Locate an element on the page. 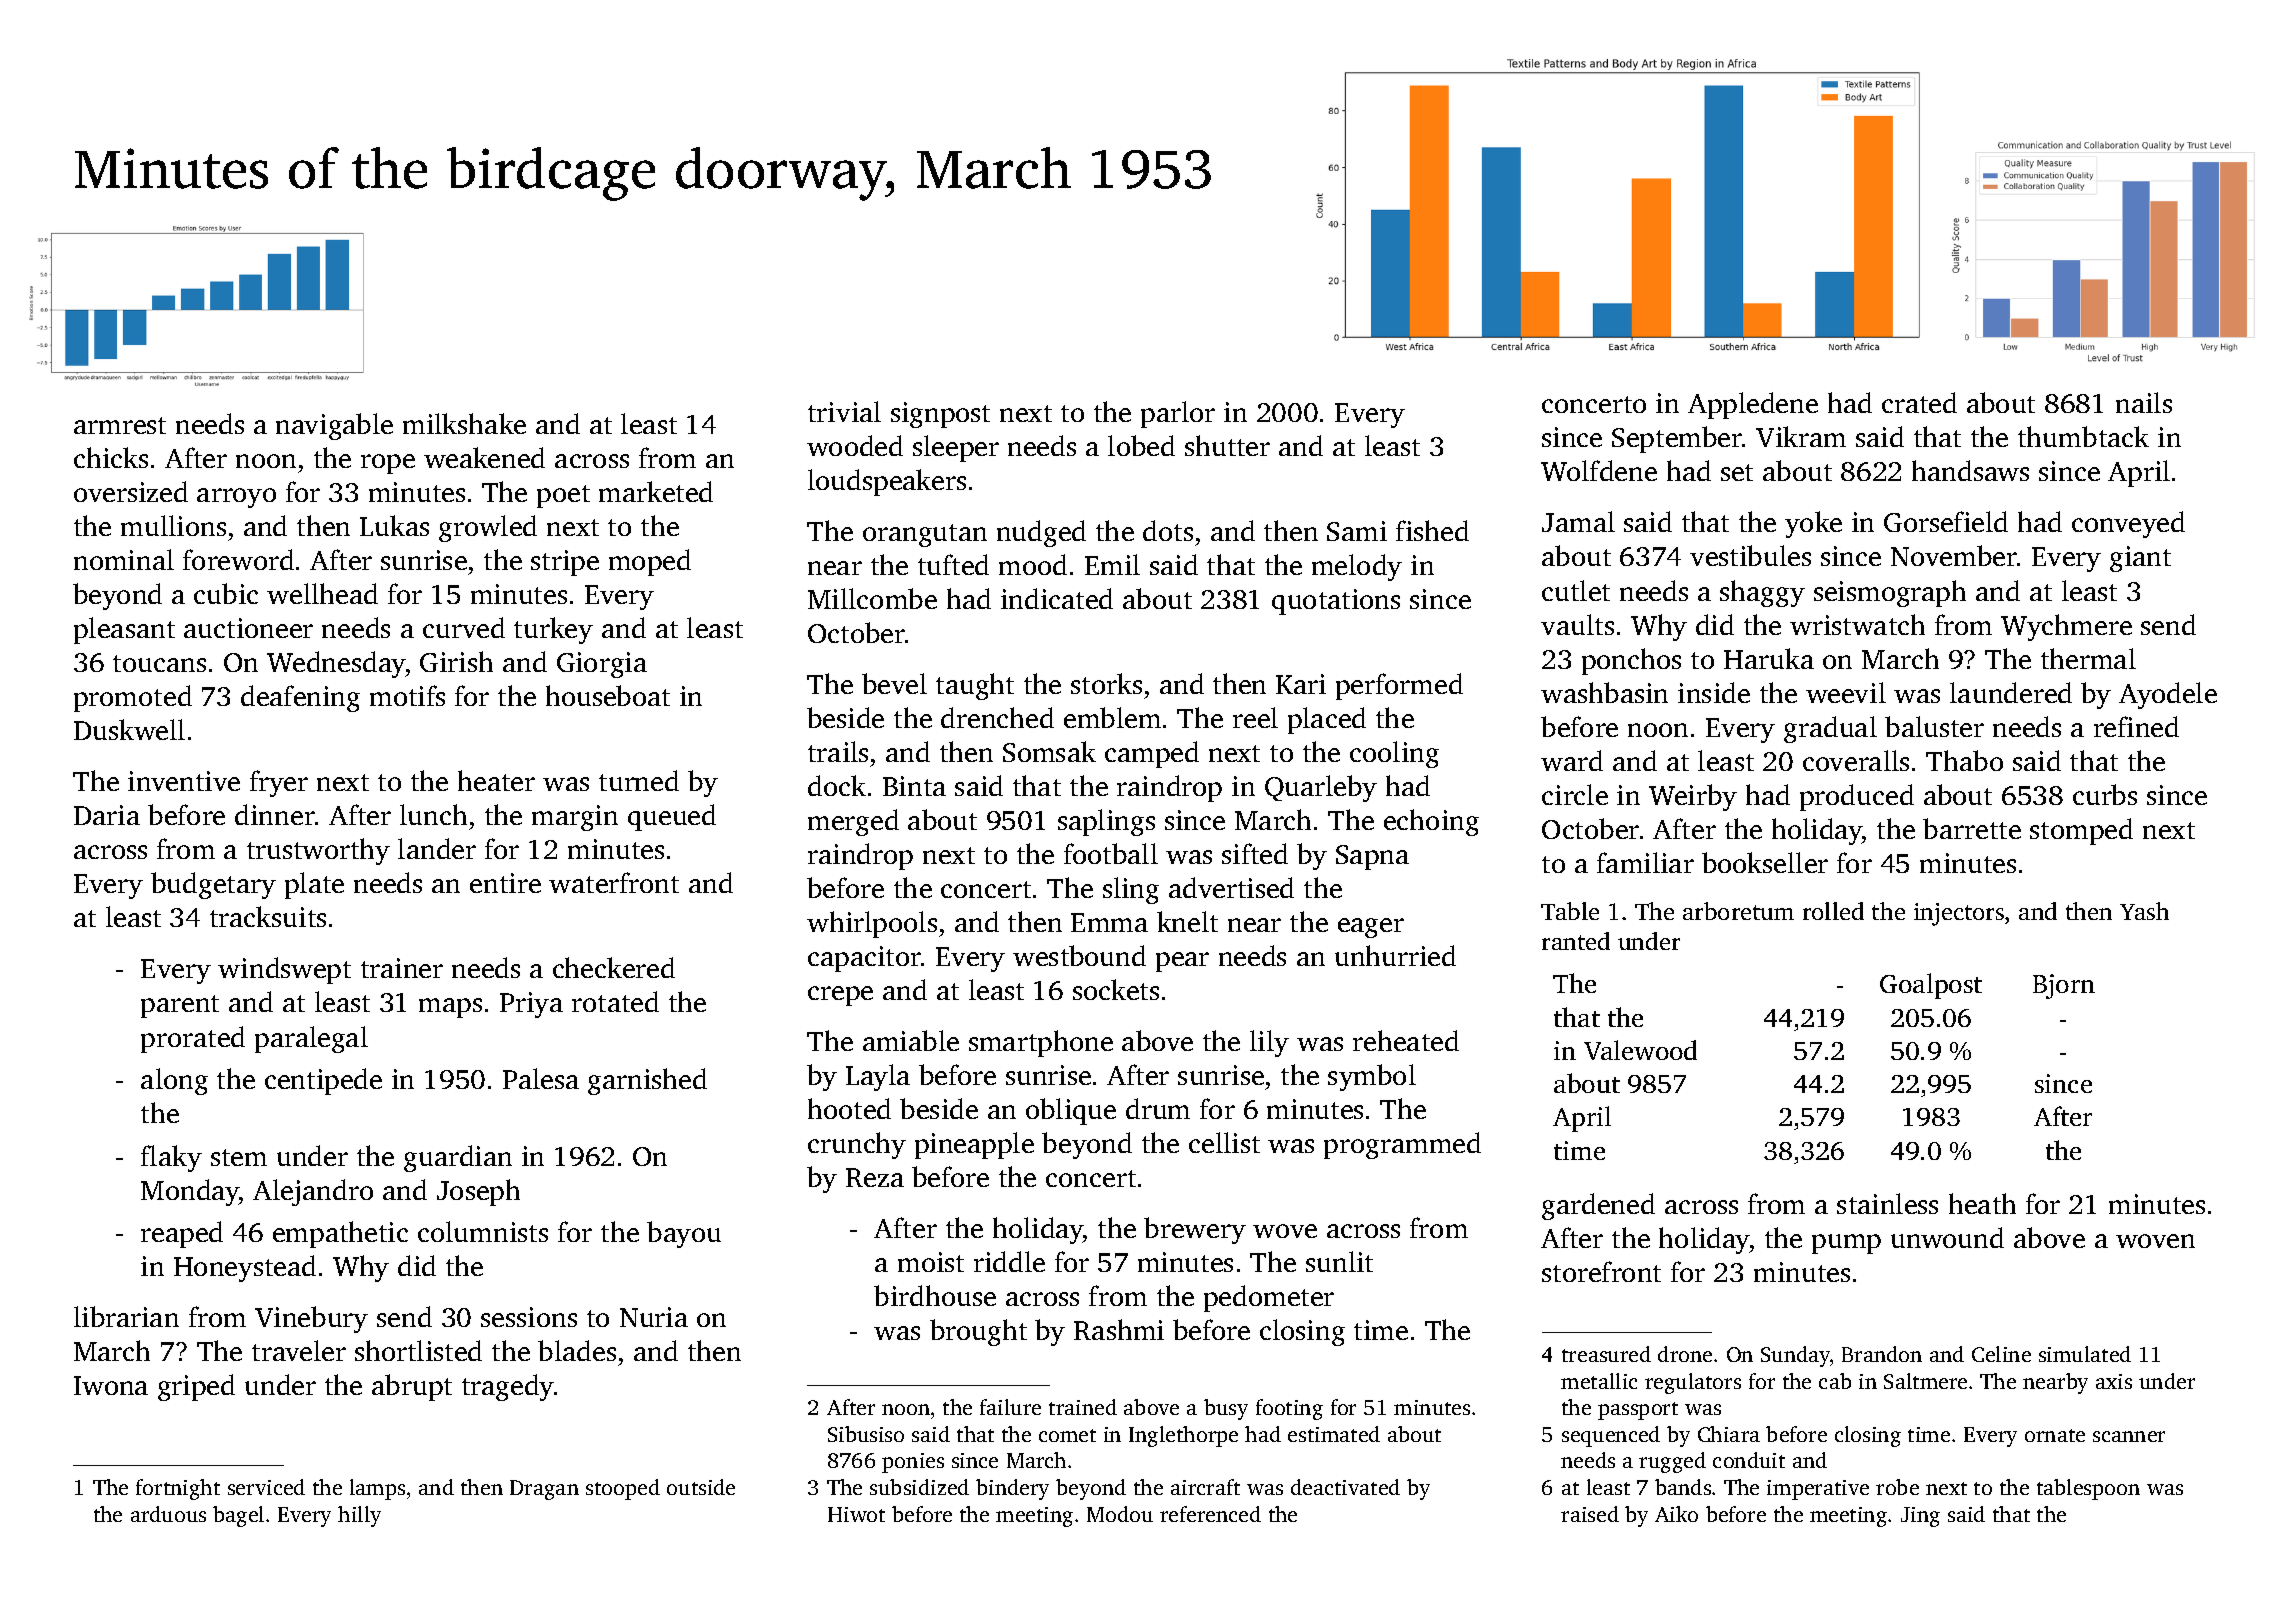 The width and height of the image is (2292, 1620). yoke is located at coordinates (1813, 524).
